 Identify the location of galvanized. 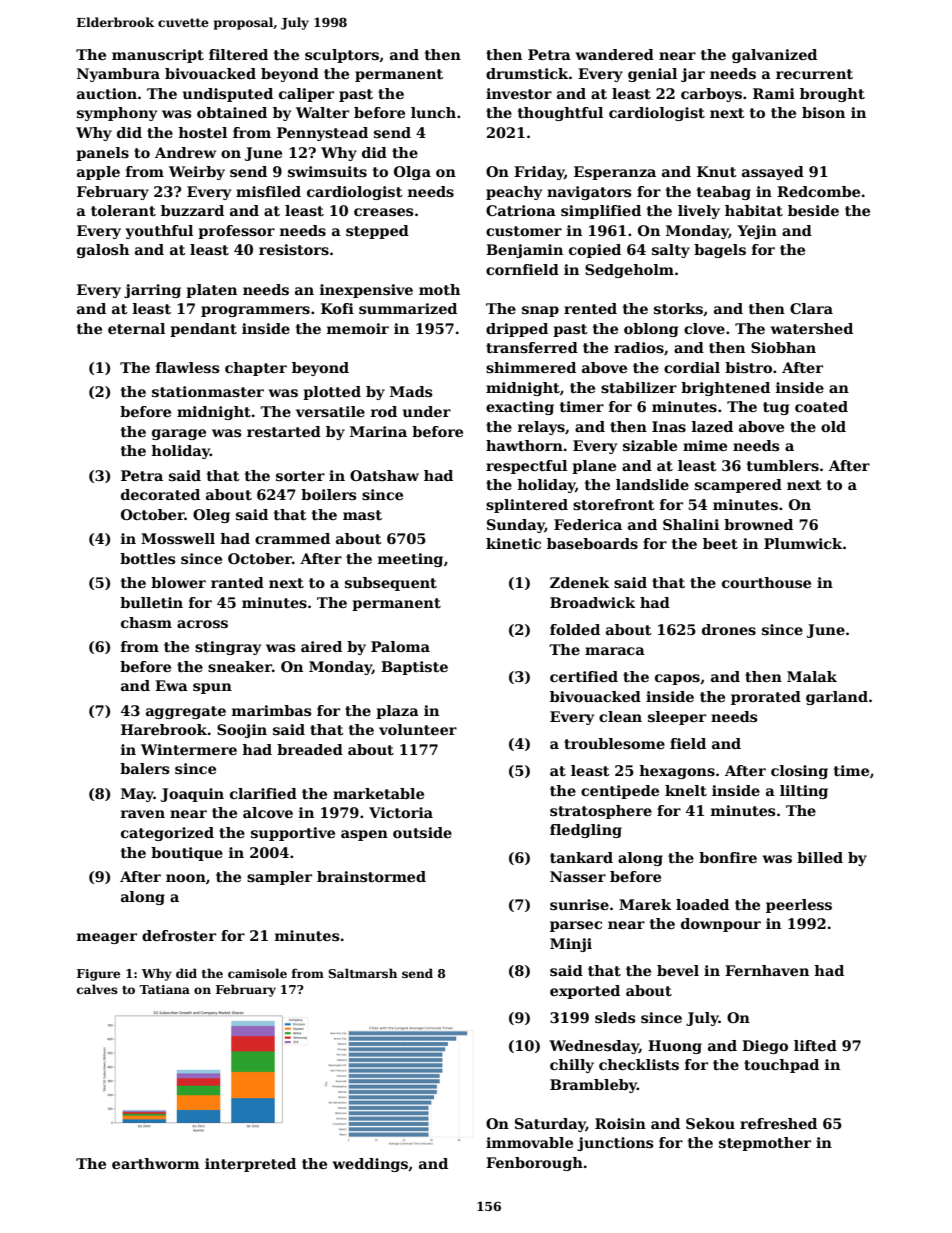
(774, 56).
